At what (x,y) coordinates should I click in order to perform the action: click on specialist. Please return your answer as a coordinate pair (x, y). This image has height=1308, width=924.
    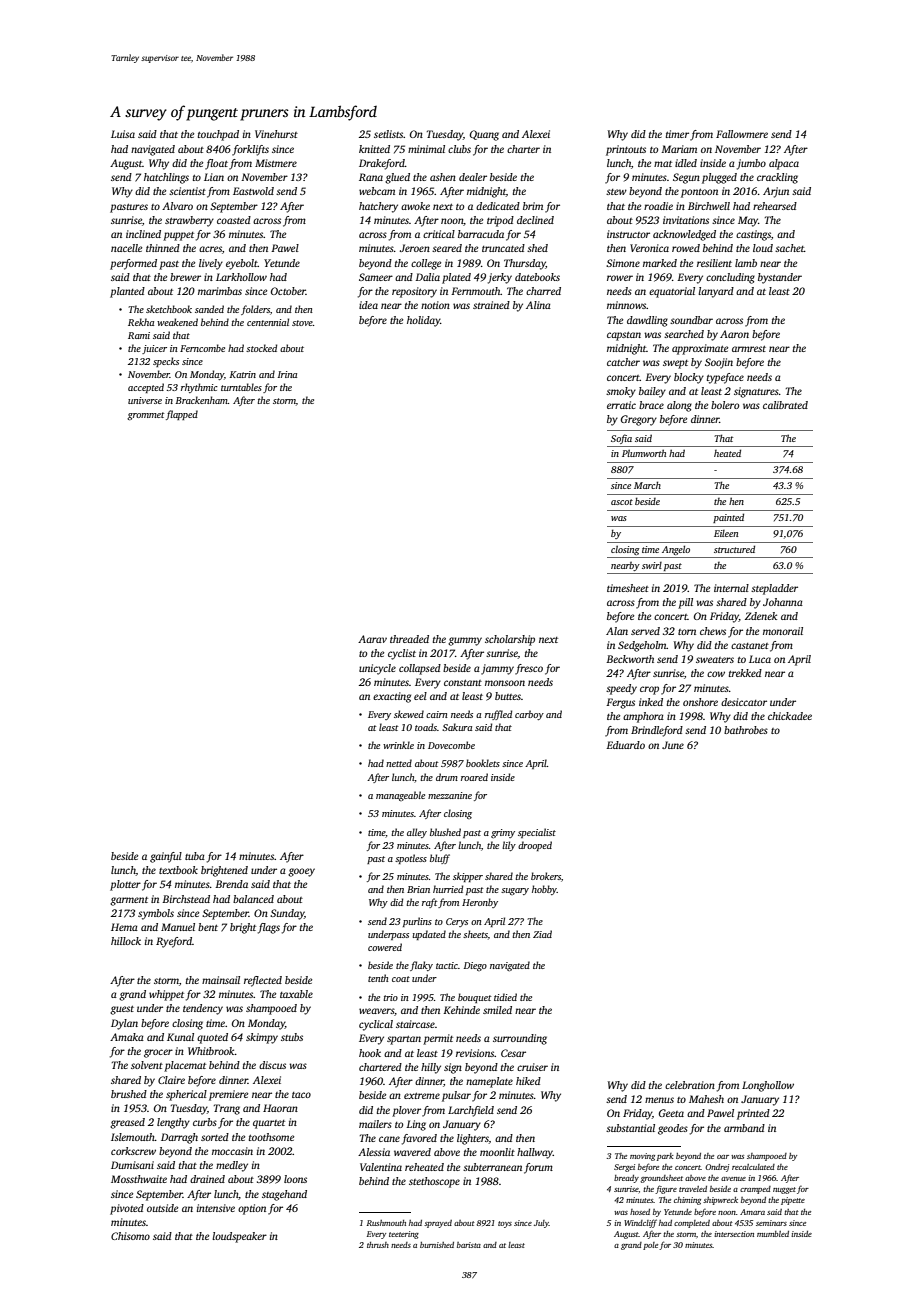
    Looking at the image, I should click on (537, 833).
